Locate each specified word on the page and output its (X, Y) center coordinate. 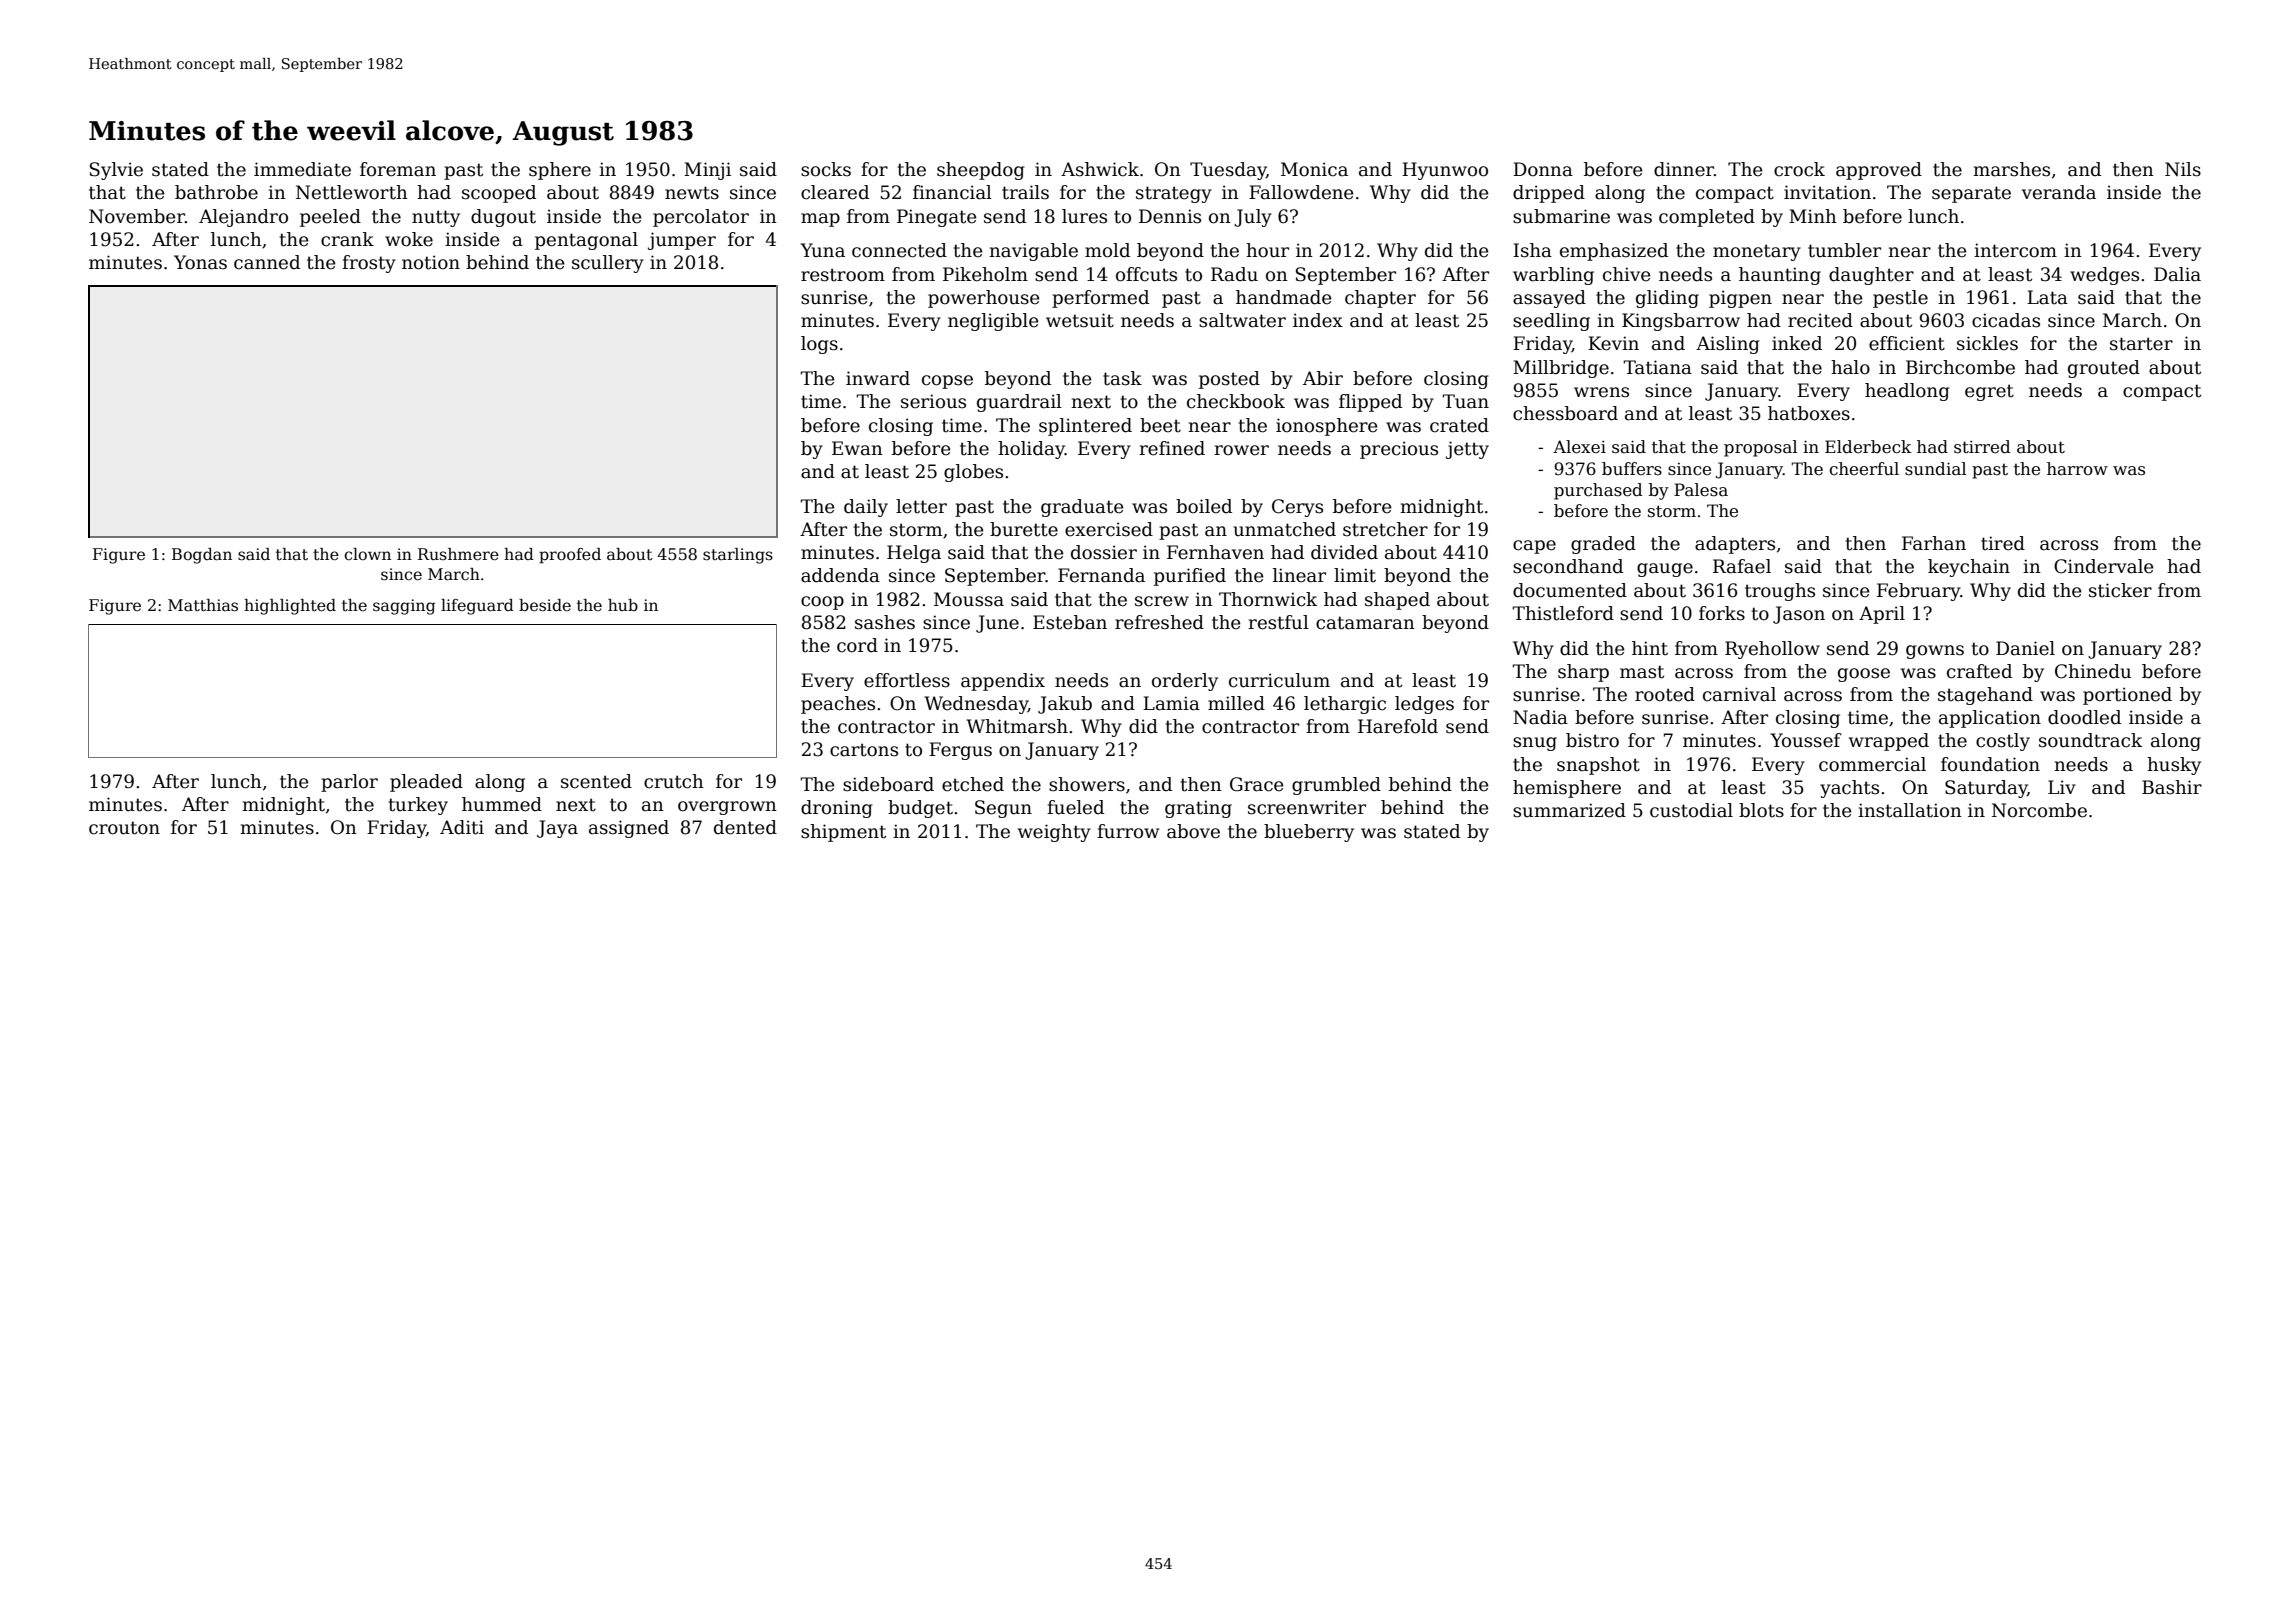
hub (623, 605)
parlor (349, 783)
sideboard (888, 784)
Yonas (200, 262)
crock (1799, 169)
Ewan (857, 448)
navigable (1033, 252)
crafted (1979, 671)
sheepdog (980, 171)
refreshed (1159, 622)
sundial (1935, 469)
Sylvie (116, 171)
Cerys (1297, 508)
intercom (2015, 250)
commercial (1872, 764)
